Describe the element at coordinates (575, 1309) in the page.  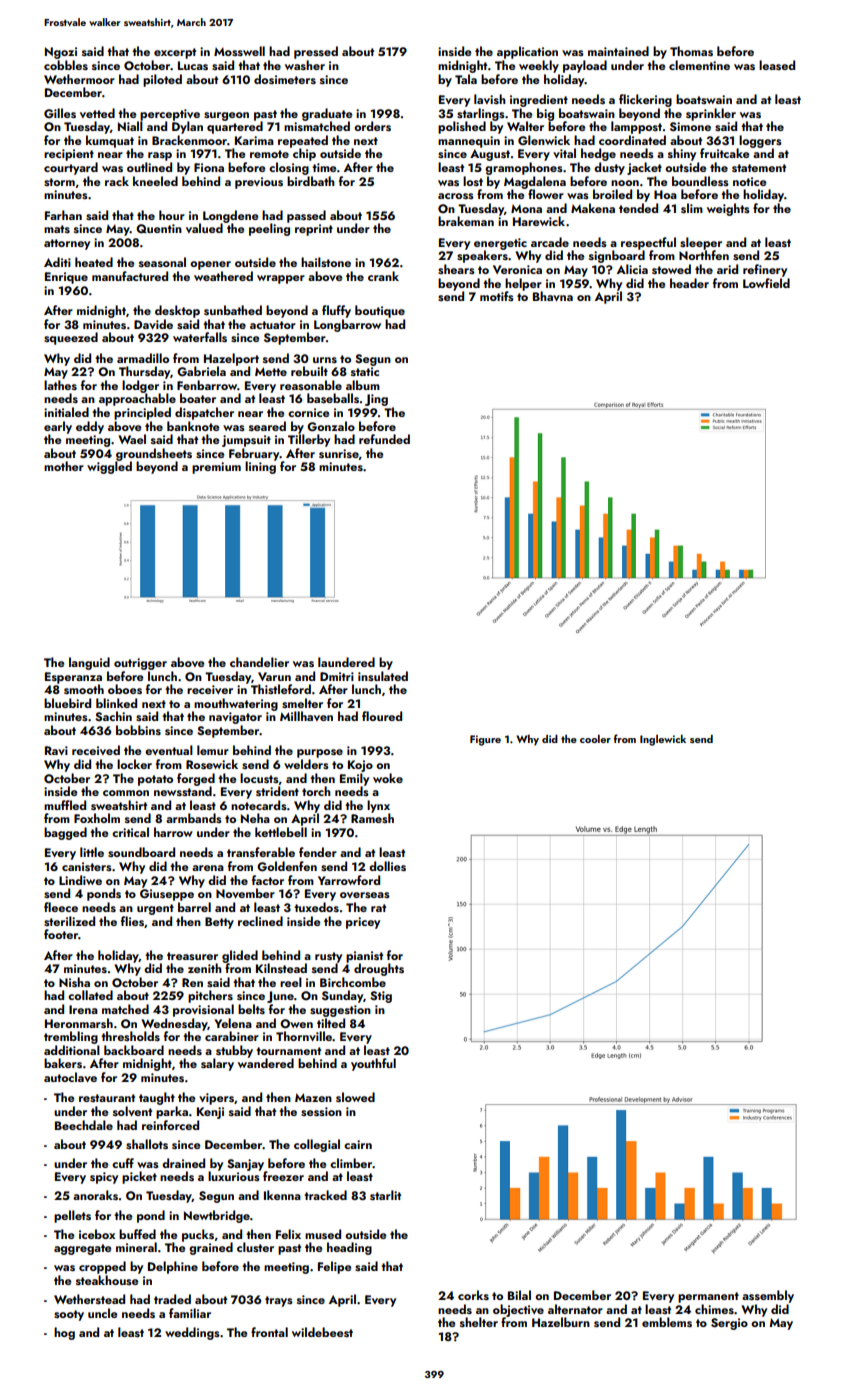
I see `alternator` at that location.
